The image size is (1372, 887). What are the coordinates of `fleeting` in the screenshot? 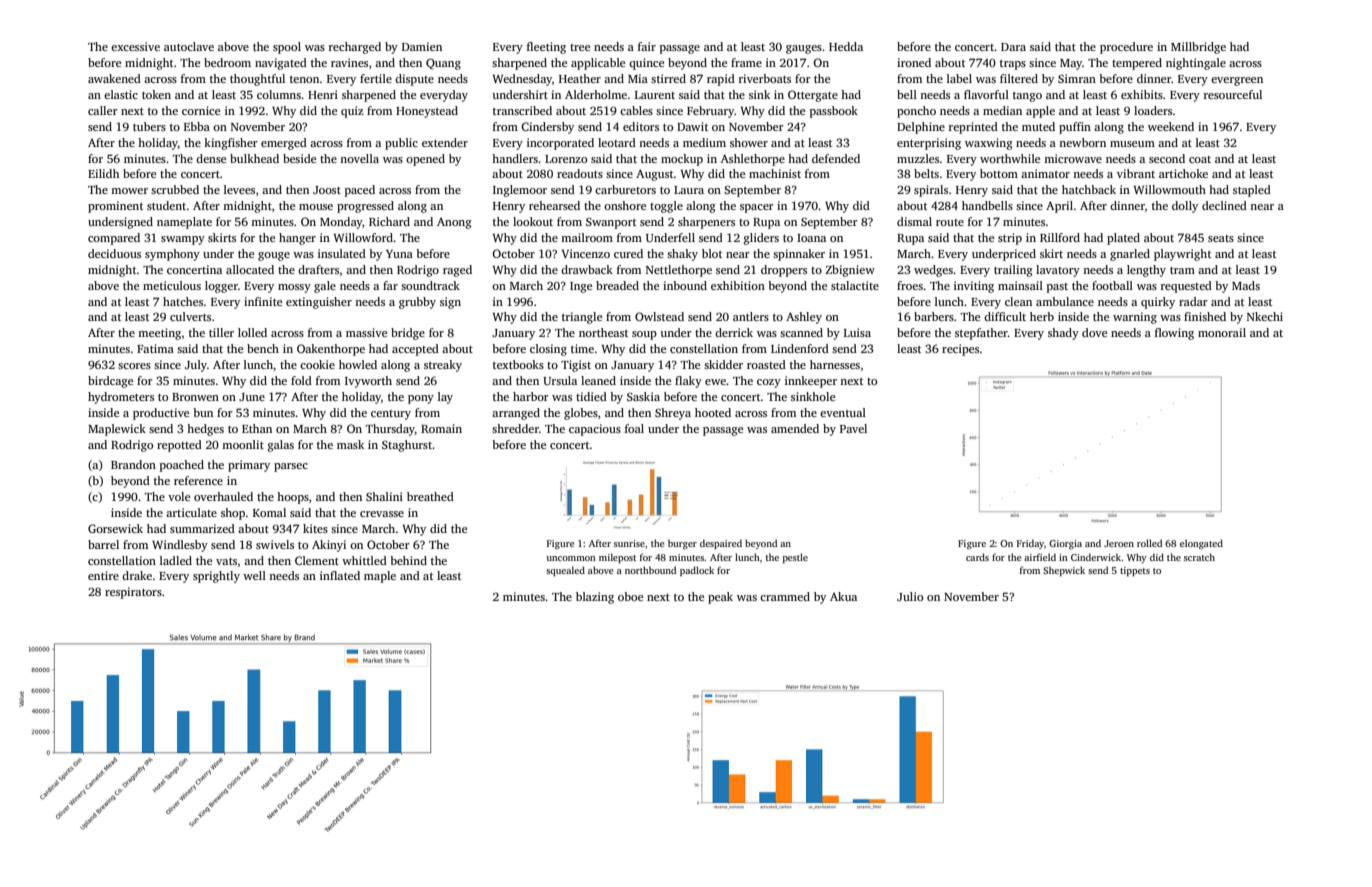 It's located at (546, 48).
